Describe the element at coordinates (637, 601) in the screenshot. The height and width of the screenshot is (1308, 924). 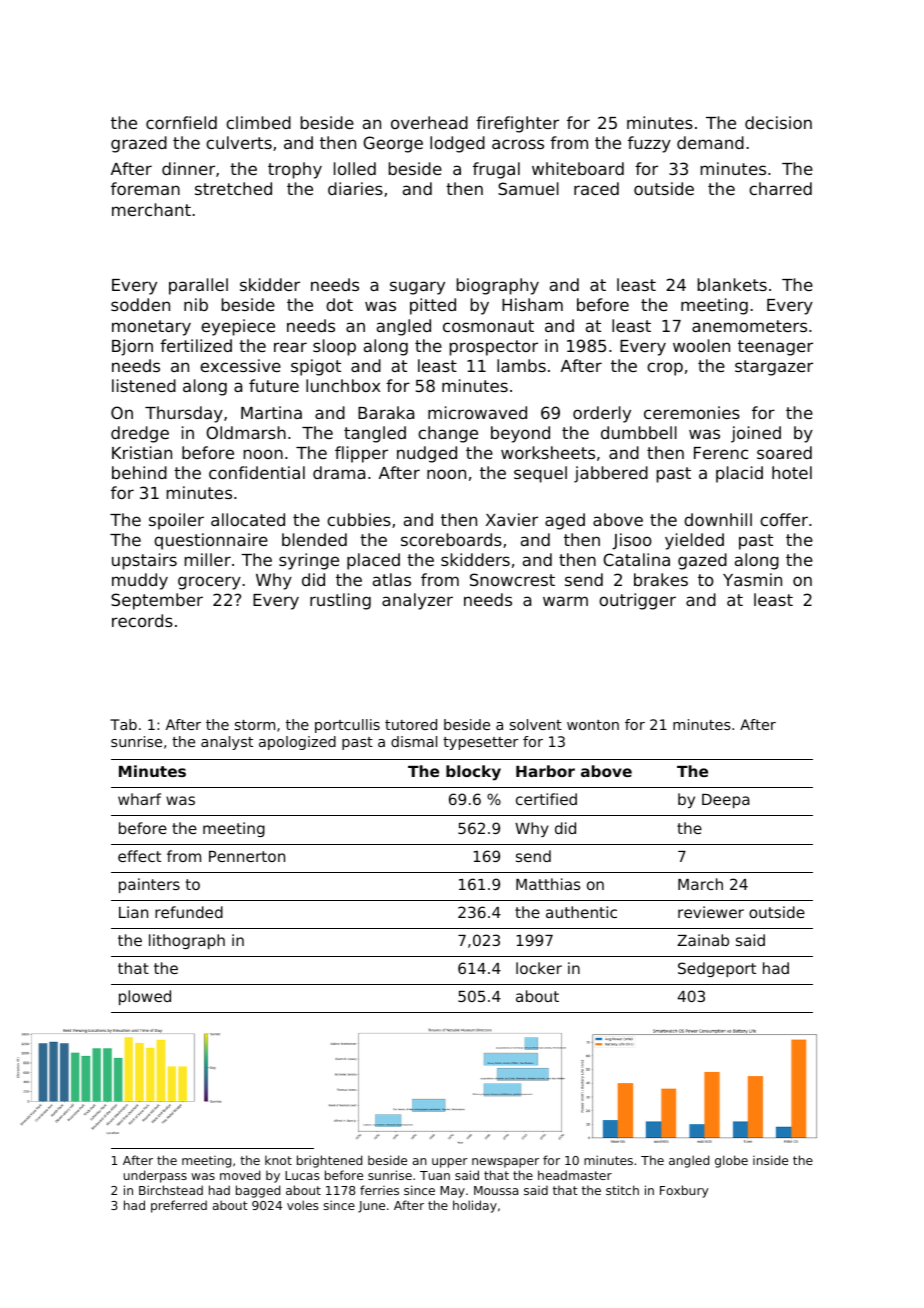
I see `outrigger` at that location.
